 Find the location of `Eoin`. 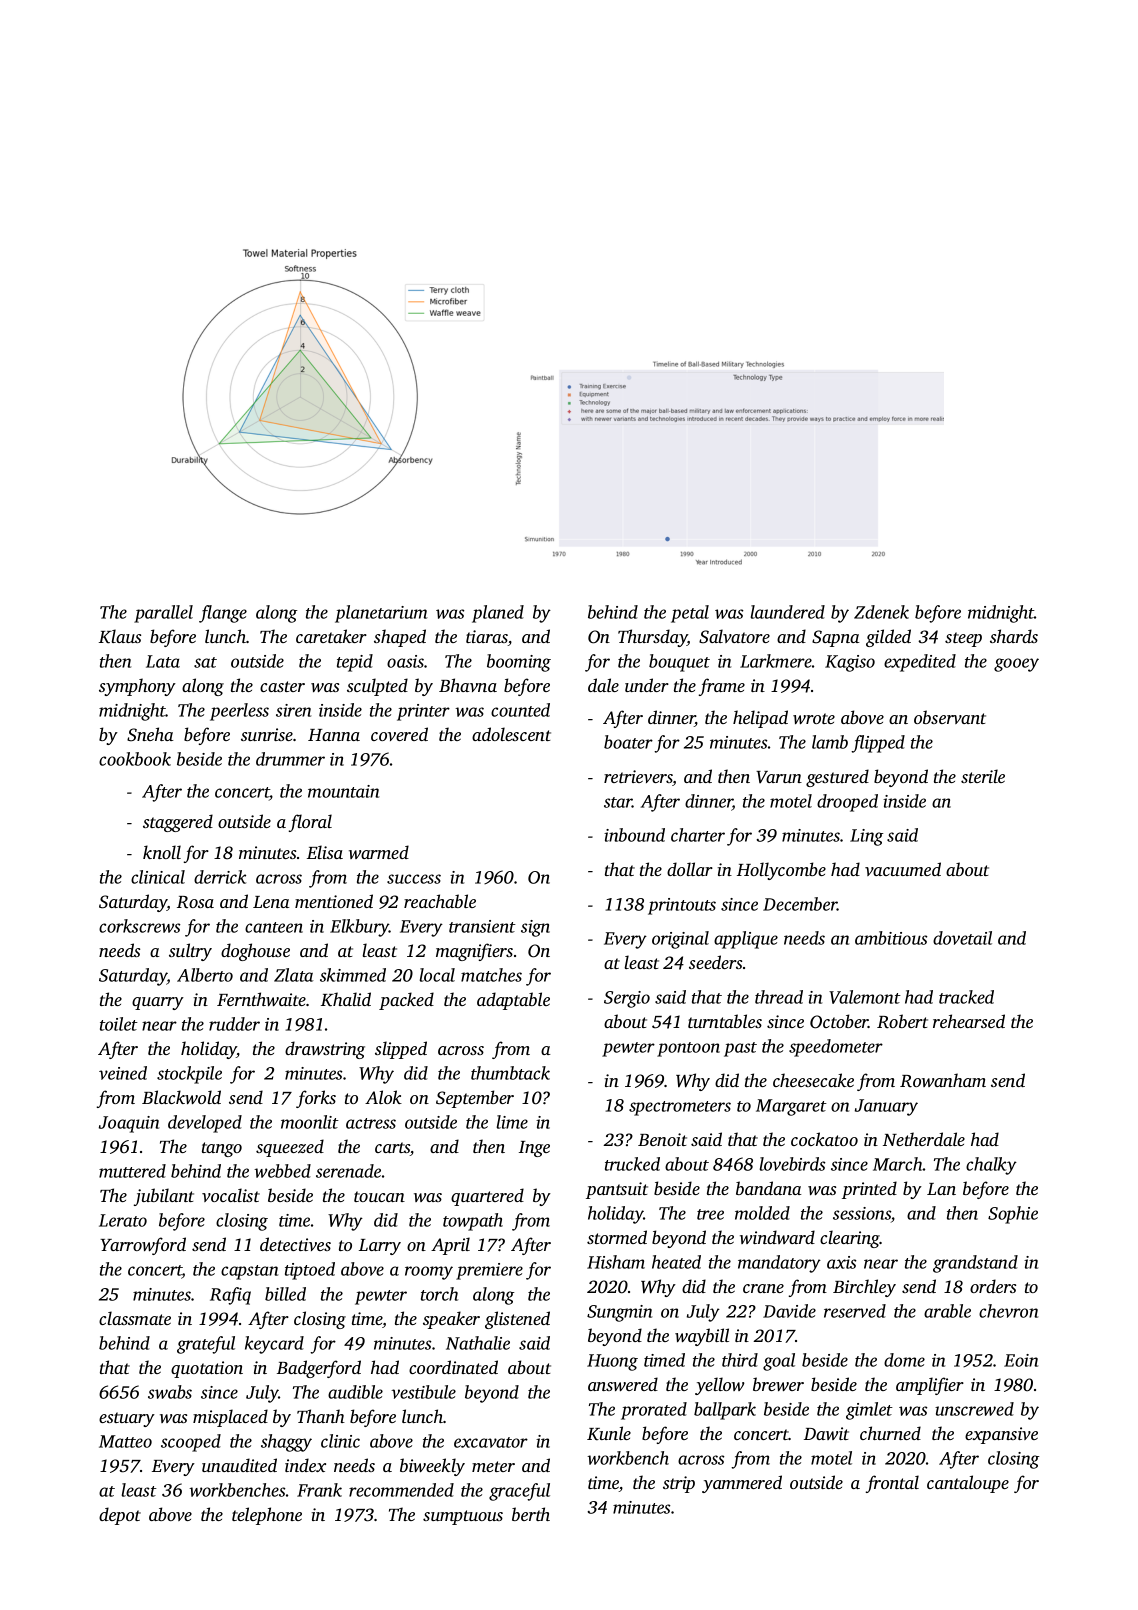

Eoin is located at coordinates (1021, 1360).
